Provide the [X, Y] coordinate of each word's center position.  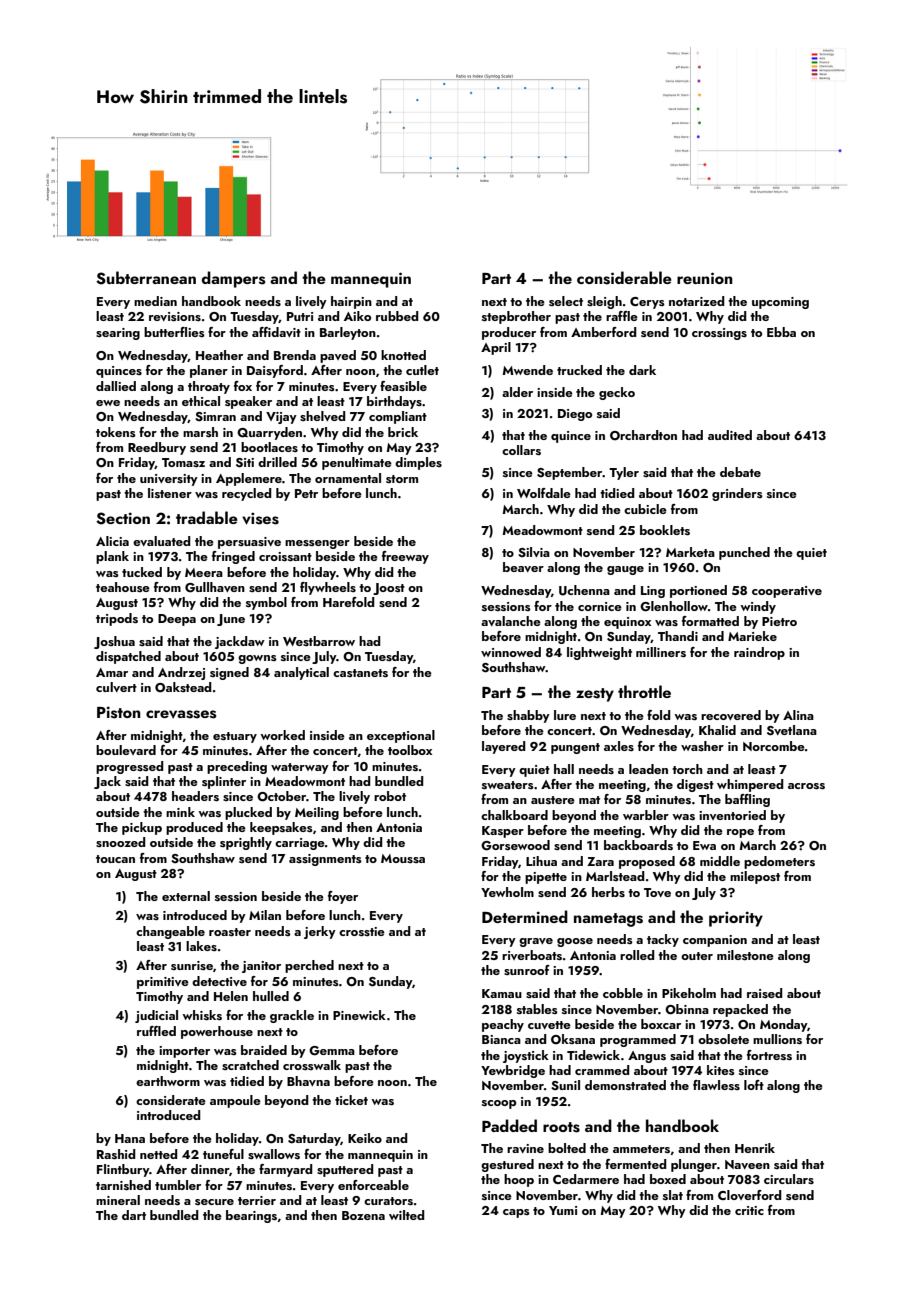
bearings [251, 1216]
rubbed [397, 316]
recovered [731, 715]
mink [180, 812]
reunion [705, 278]
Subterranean [146, 278]
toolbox [410, 750]
